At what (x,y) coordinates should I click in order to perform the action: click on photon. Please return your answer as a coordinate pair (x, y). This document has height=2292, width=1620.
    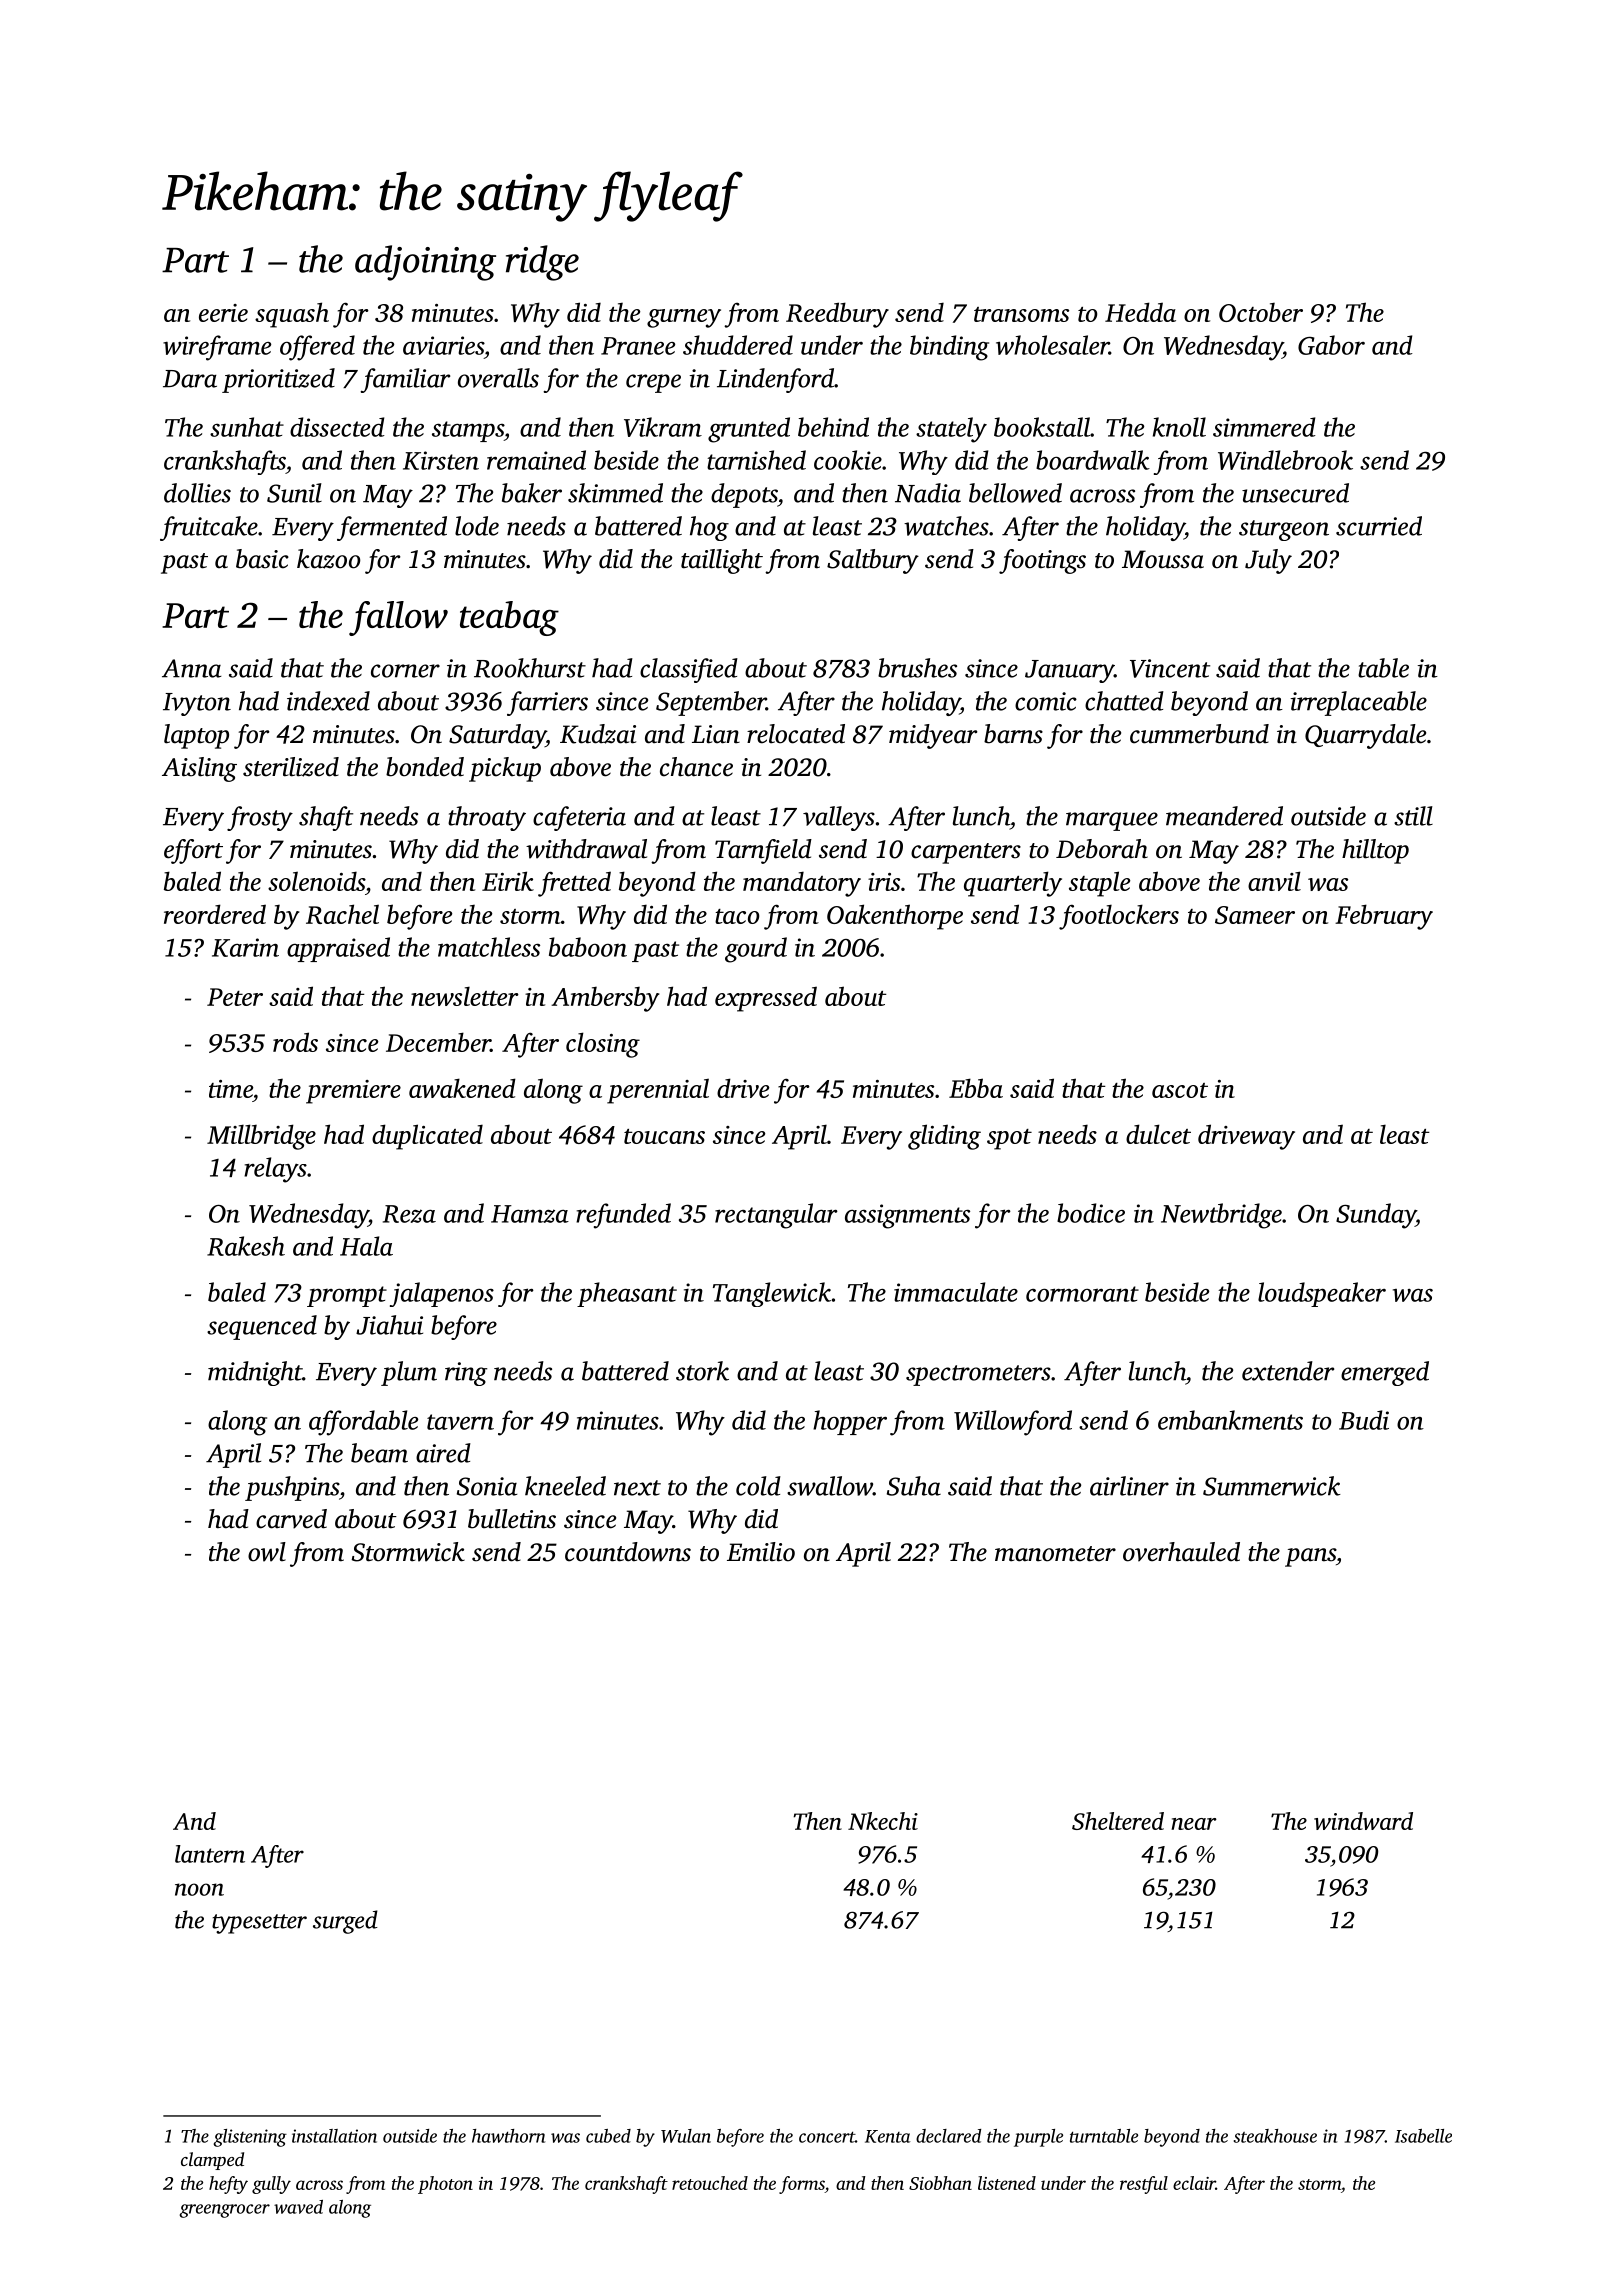
    Looking at the image, I should click on (445, 2185).
